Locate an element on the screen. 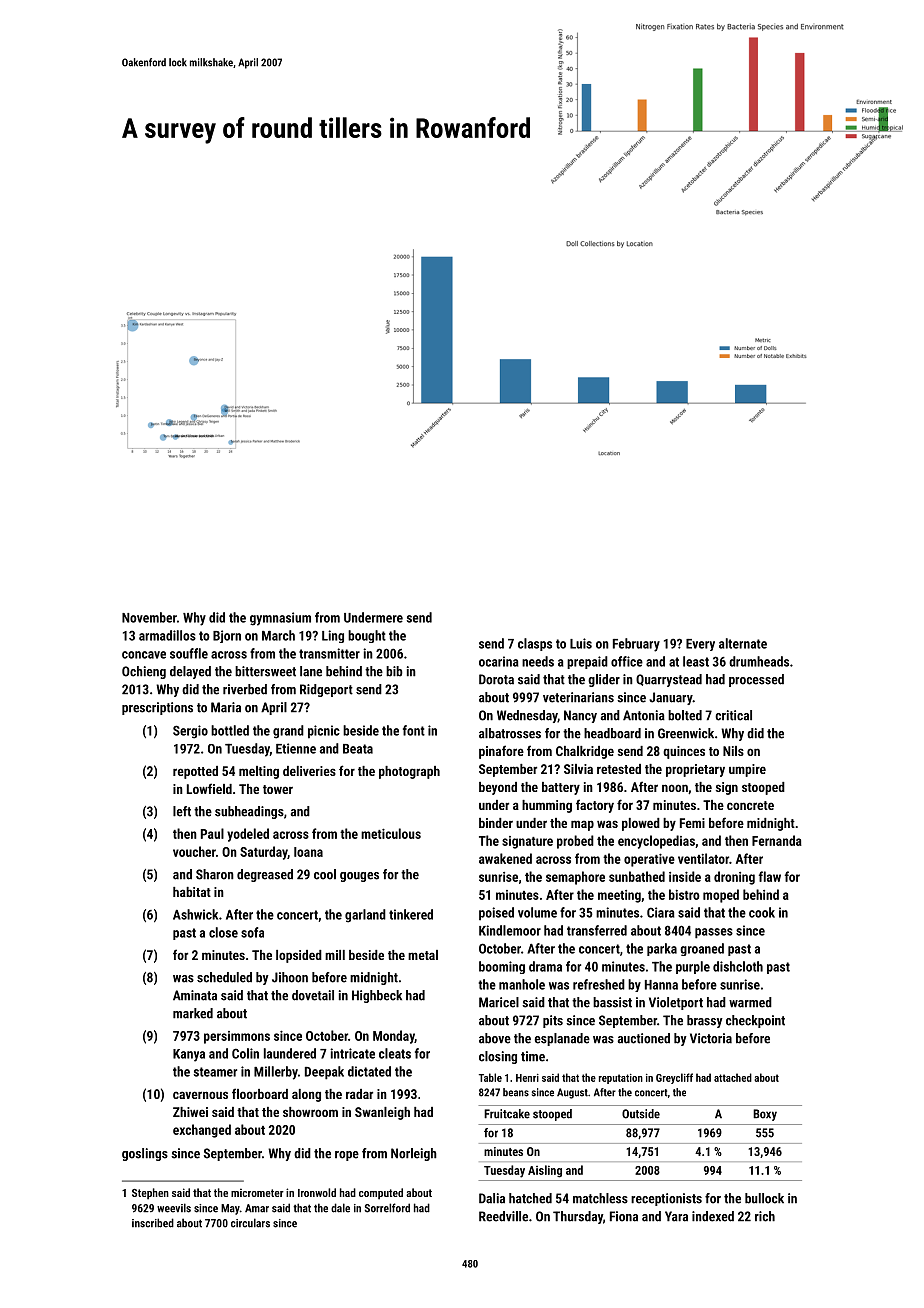 Image resolution: width=924 pixels, height=1308 pixels. Highbeck is located at coordinates (377, 996).
